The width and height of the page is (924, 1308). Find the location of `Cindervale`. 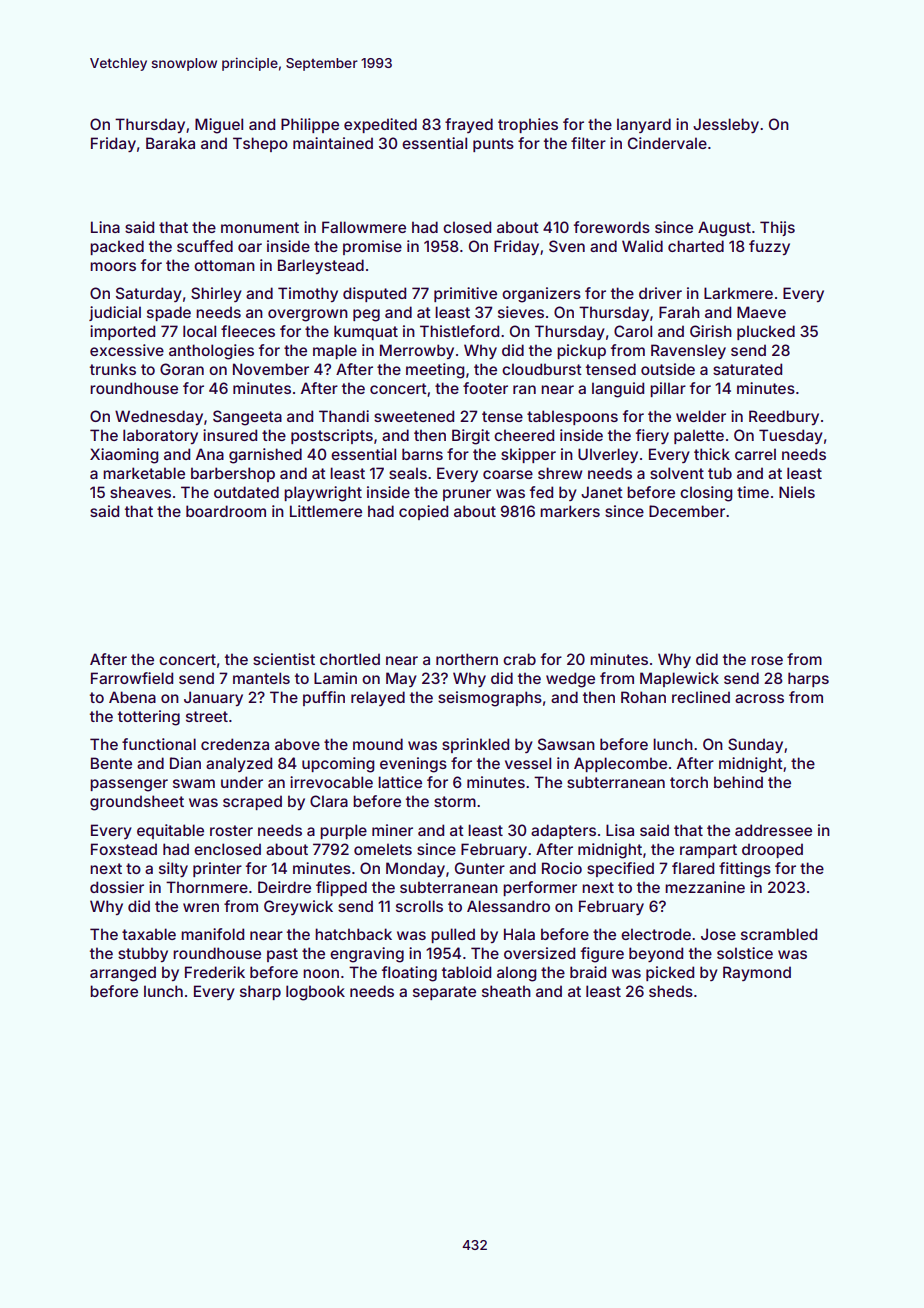

Cindervale is located at coordinates (667, 143).
